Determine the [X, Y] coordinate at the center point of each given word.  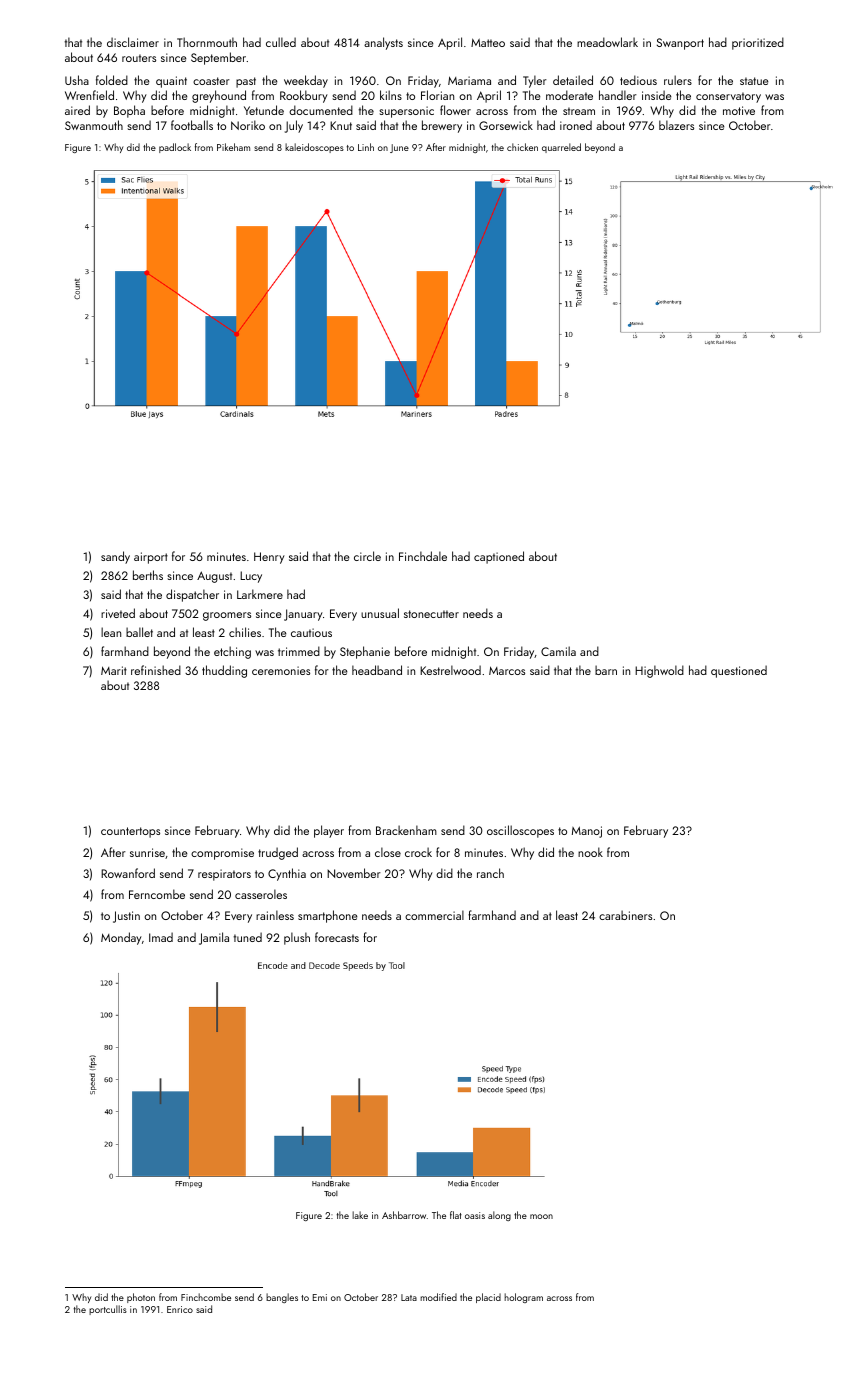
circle [367, 556]
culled [281, 42]
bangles [282, 1298]
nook [590, 852]
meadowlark [607, 42]
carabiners [625, 915]
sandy [115, 557]
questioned [739, 671]
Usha [77, 80]
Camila [558, 651]
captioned [499, 557]
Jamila [214, 938]
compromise [222, 854]
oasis [475, 1215]
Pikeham [233, 147]
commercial [434, 915]
